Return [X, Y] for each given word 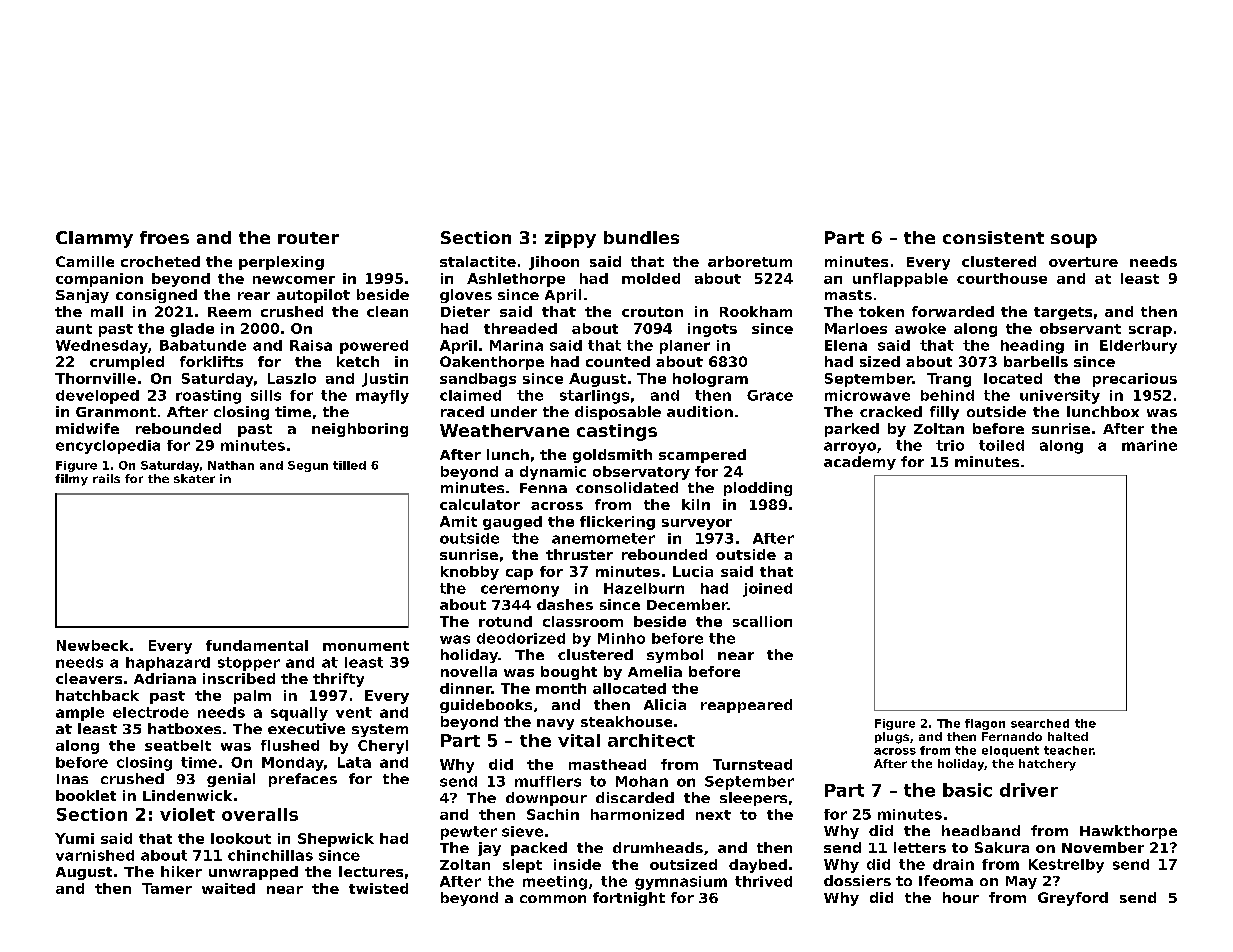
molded [651, 278]
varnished [95, 855]
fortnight [629, 899]
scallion [762, 621]
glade [192, 330]
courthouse [1002, 278]
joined [767, 590]
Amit [458, 521]
